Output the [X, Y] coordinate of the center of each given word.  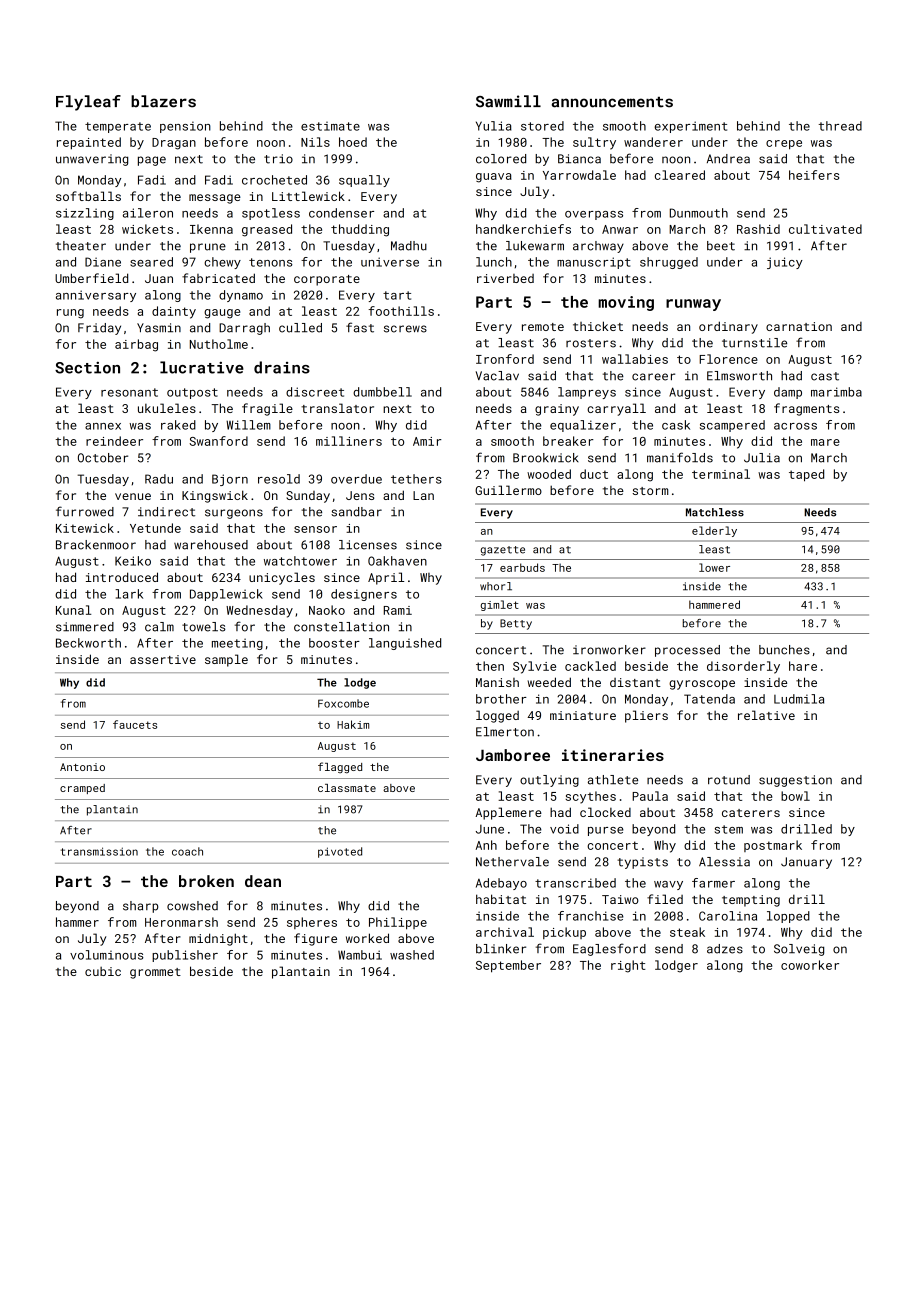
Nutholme [219, 344]
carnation [799, 326]
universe [390, 262]
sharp [140, 907]
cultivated [825, 229]
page [152, 161]
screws [405, 329]
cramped [82, 789]
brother [501, 699]
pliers [646, 716]
